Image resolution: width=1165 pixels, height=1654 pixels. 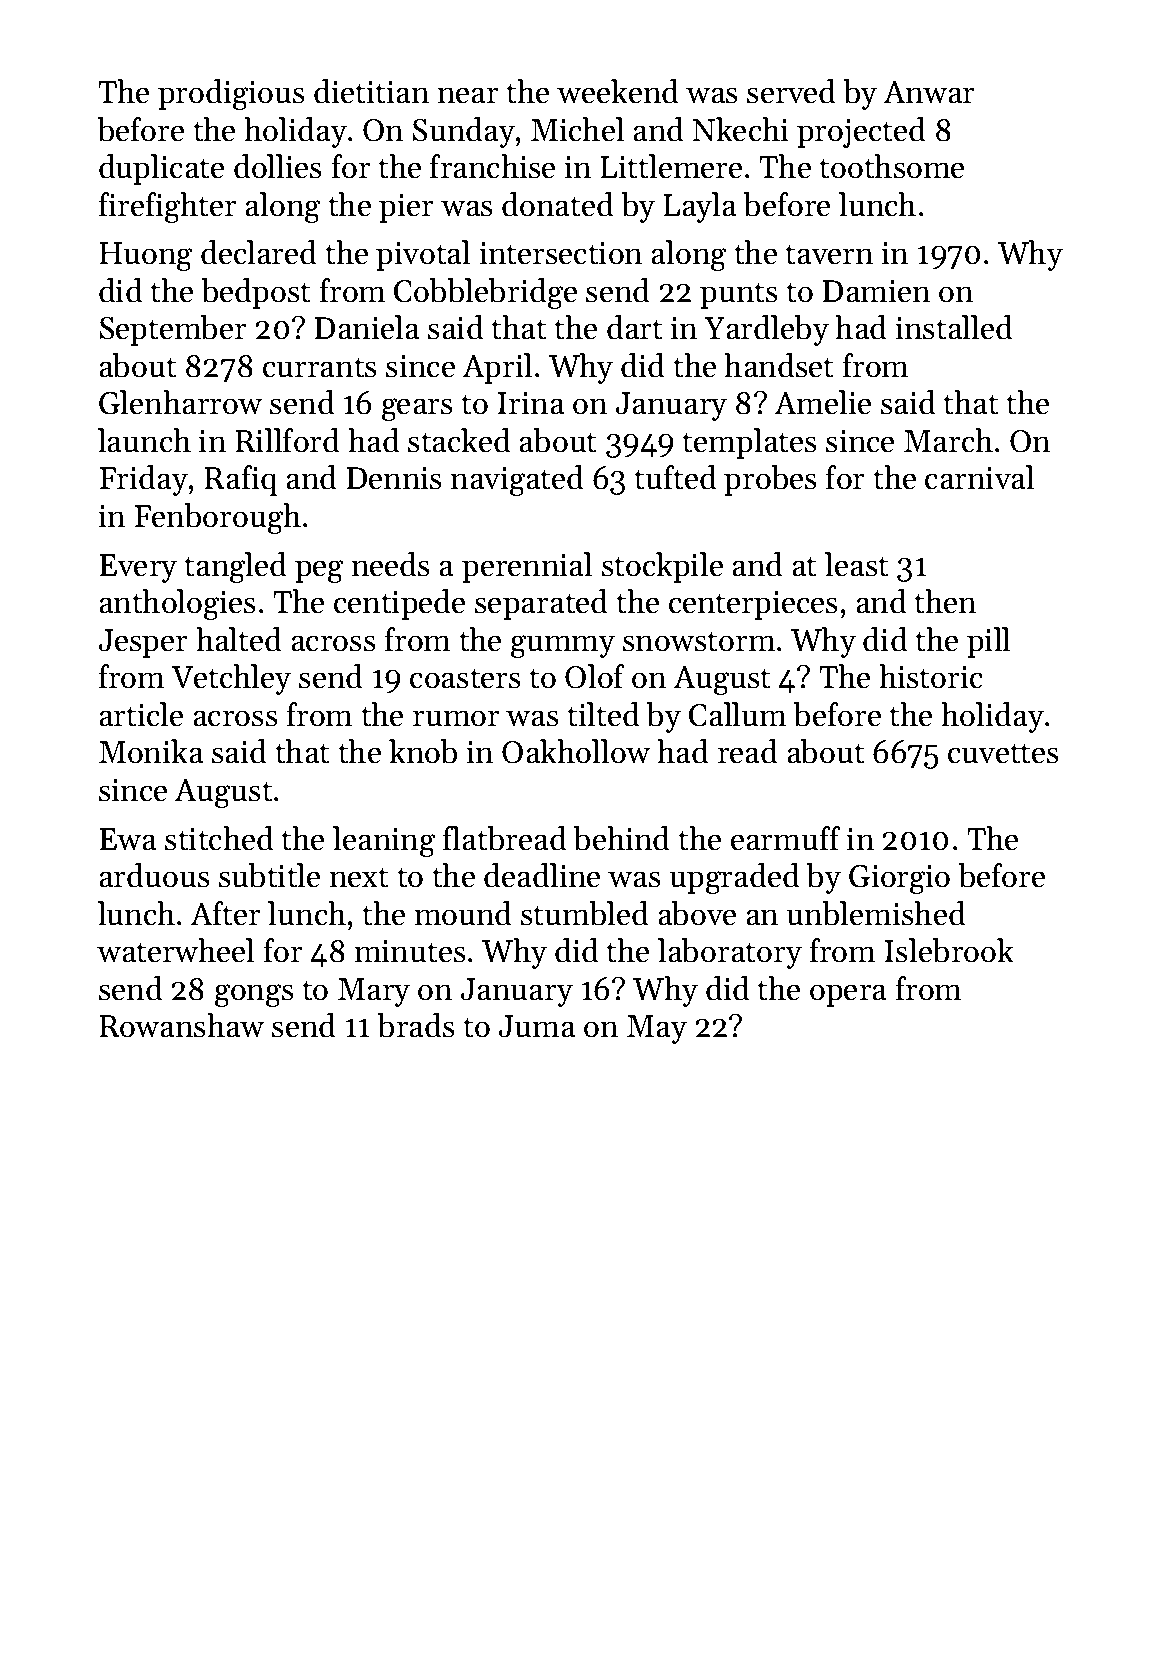 I want to click on Islebrook, so click(x=949, y=950).
